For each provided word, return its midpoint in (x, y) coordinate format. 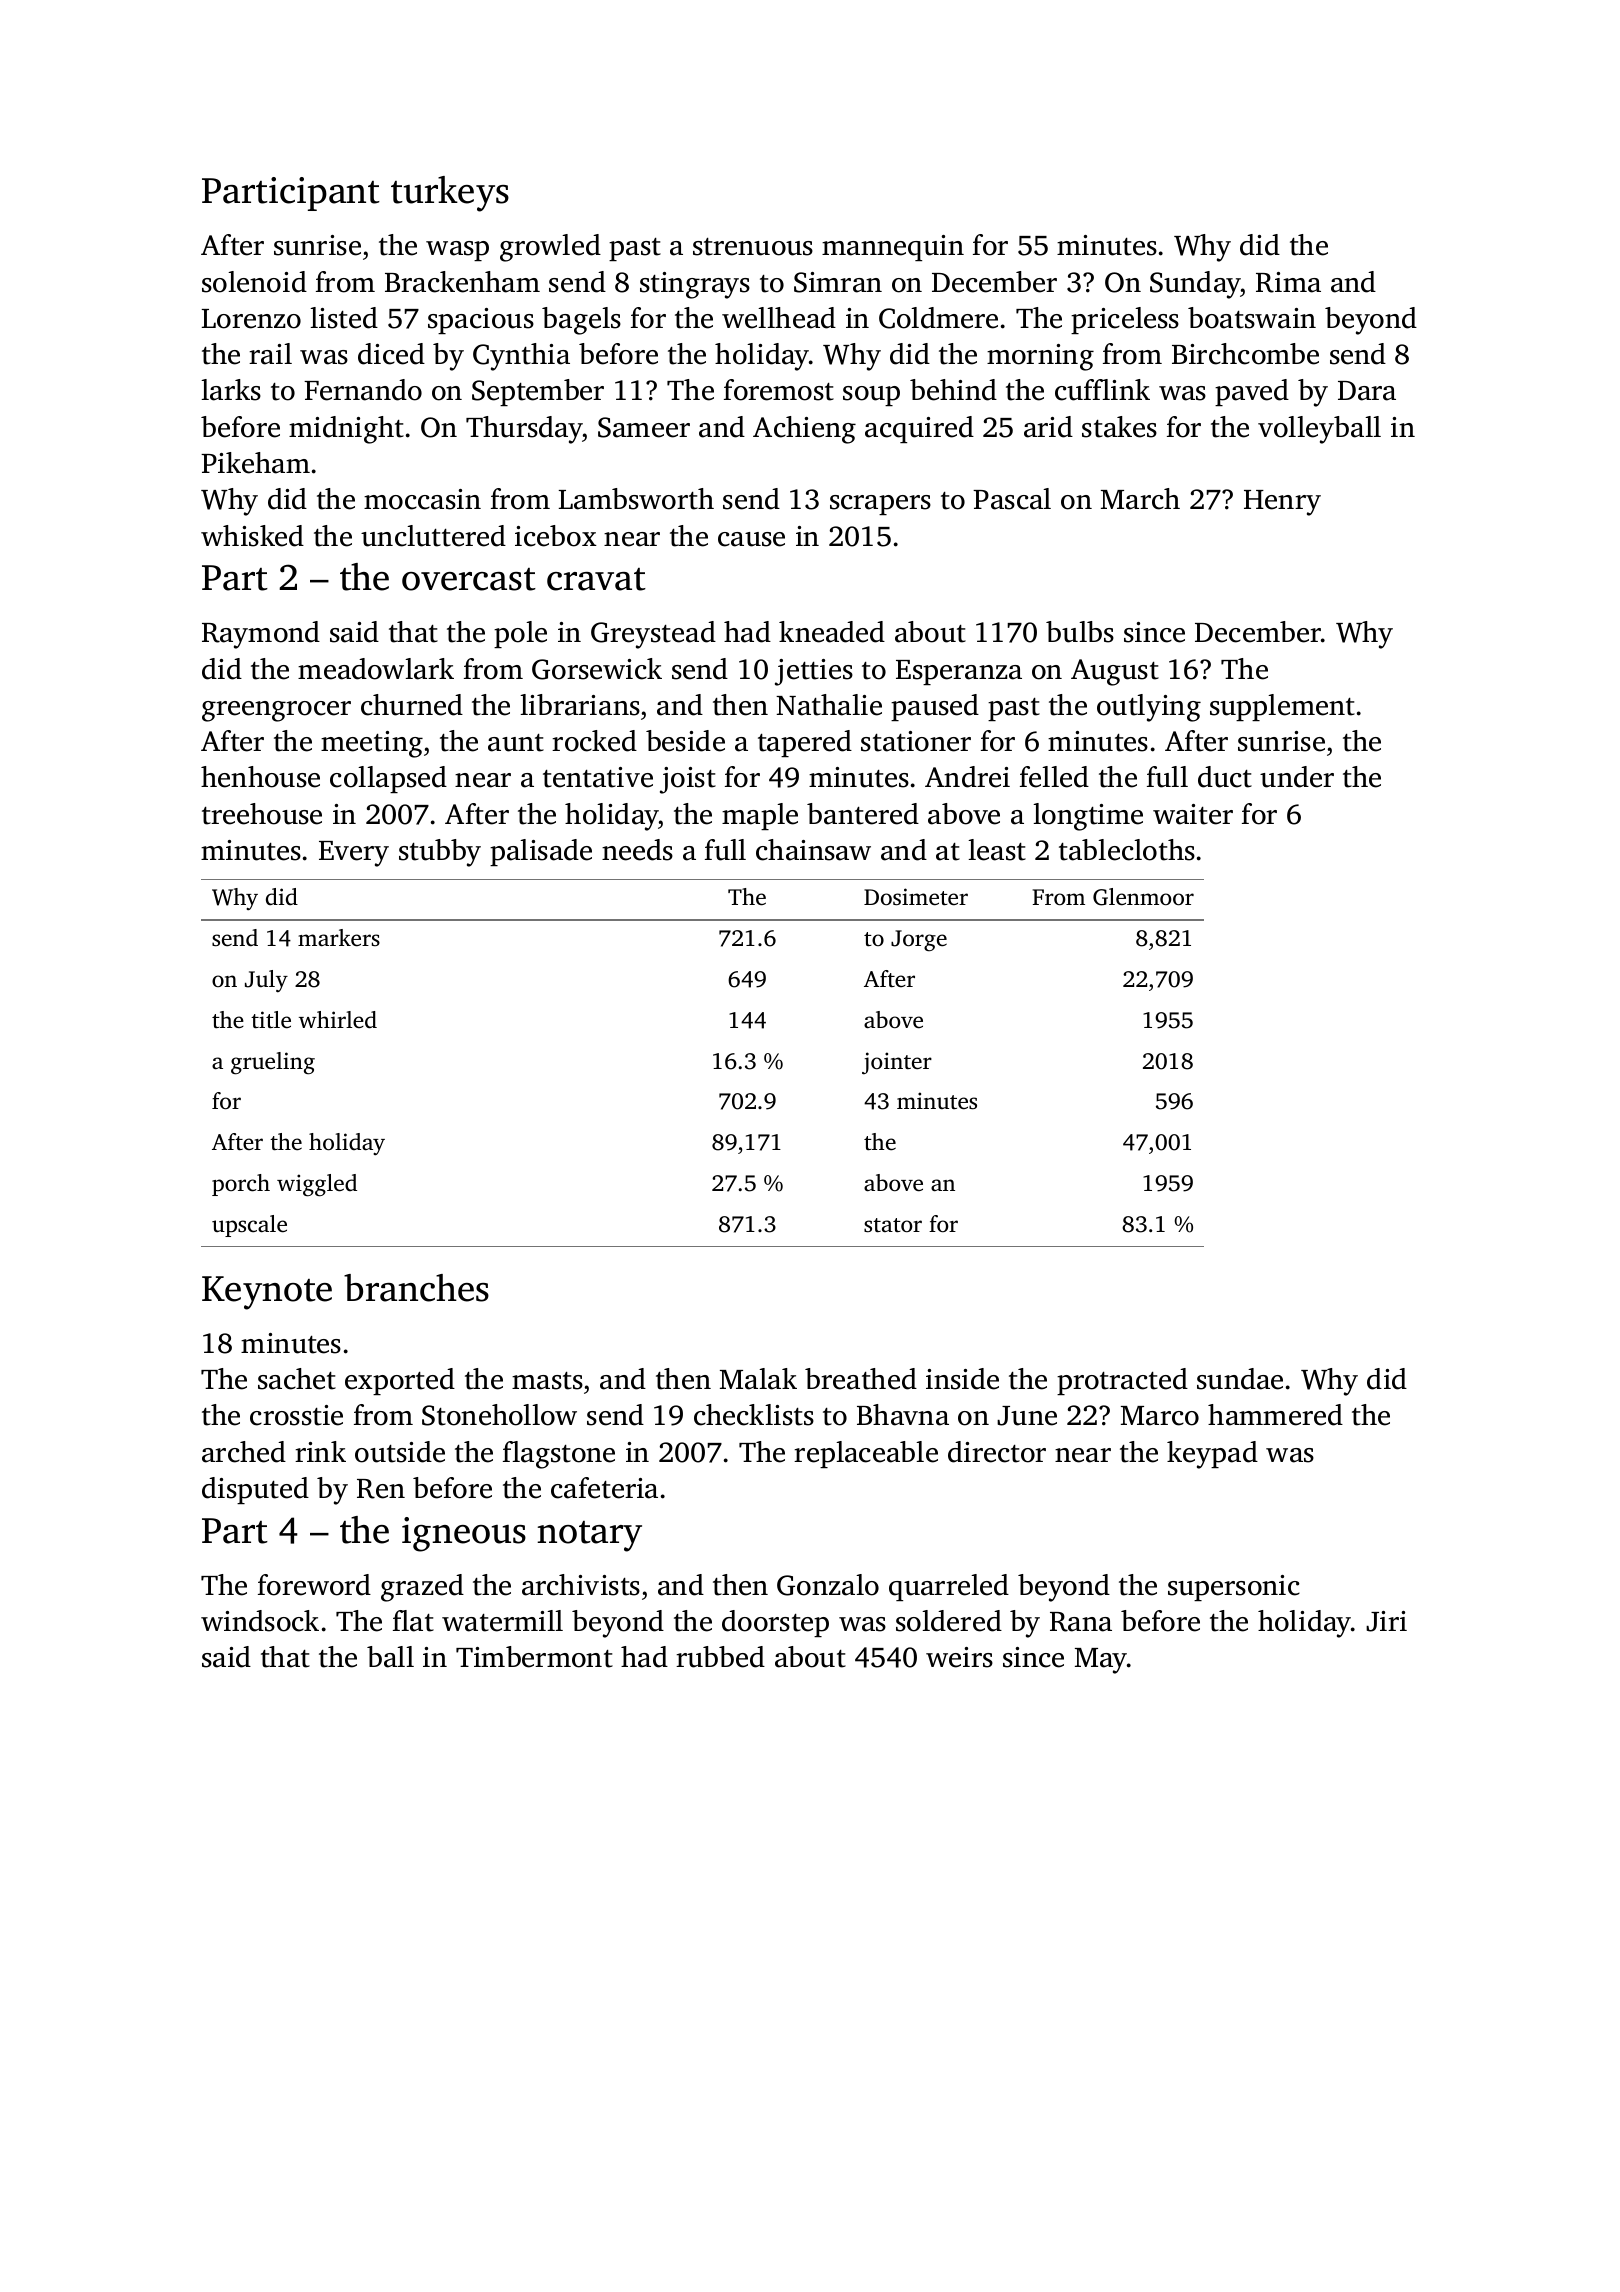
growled (550, 248)
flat (413, 1621)
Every (354, 854)
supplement (1282, 707)
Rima (1288, 282)
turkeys (450, 194)
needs (637, 850)
